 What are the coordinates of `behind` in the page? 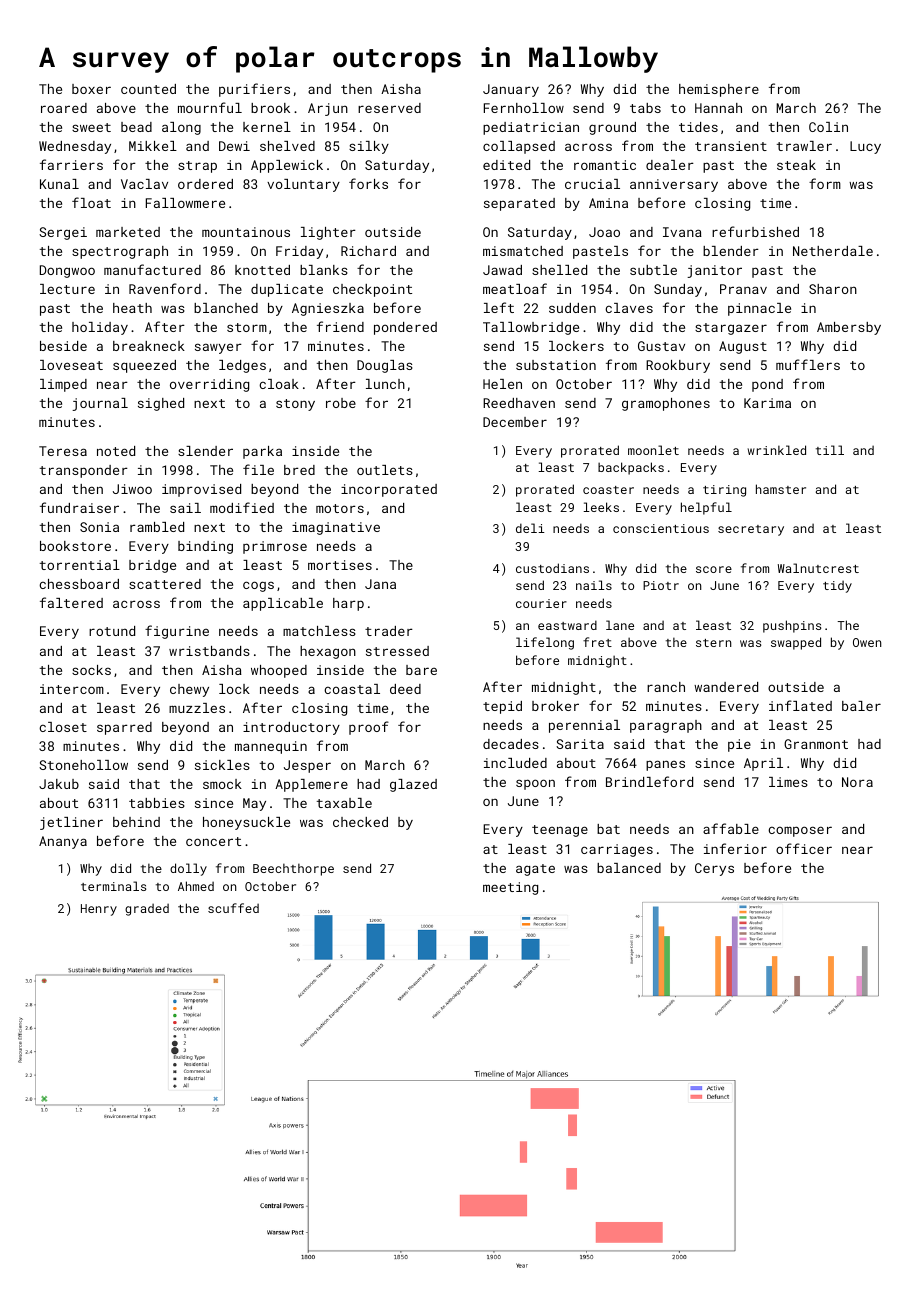 It's located at (136, 822).
